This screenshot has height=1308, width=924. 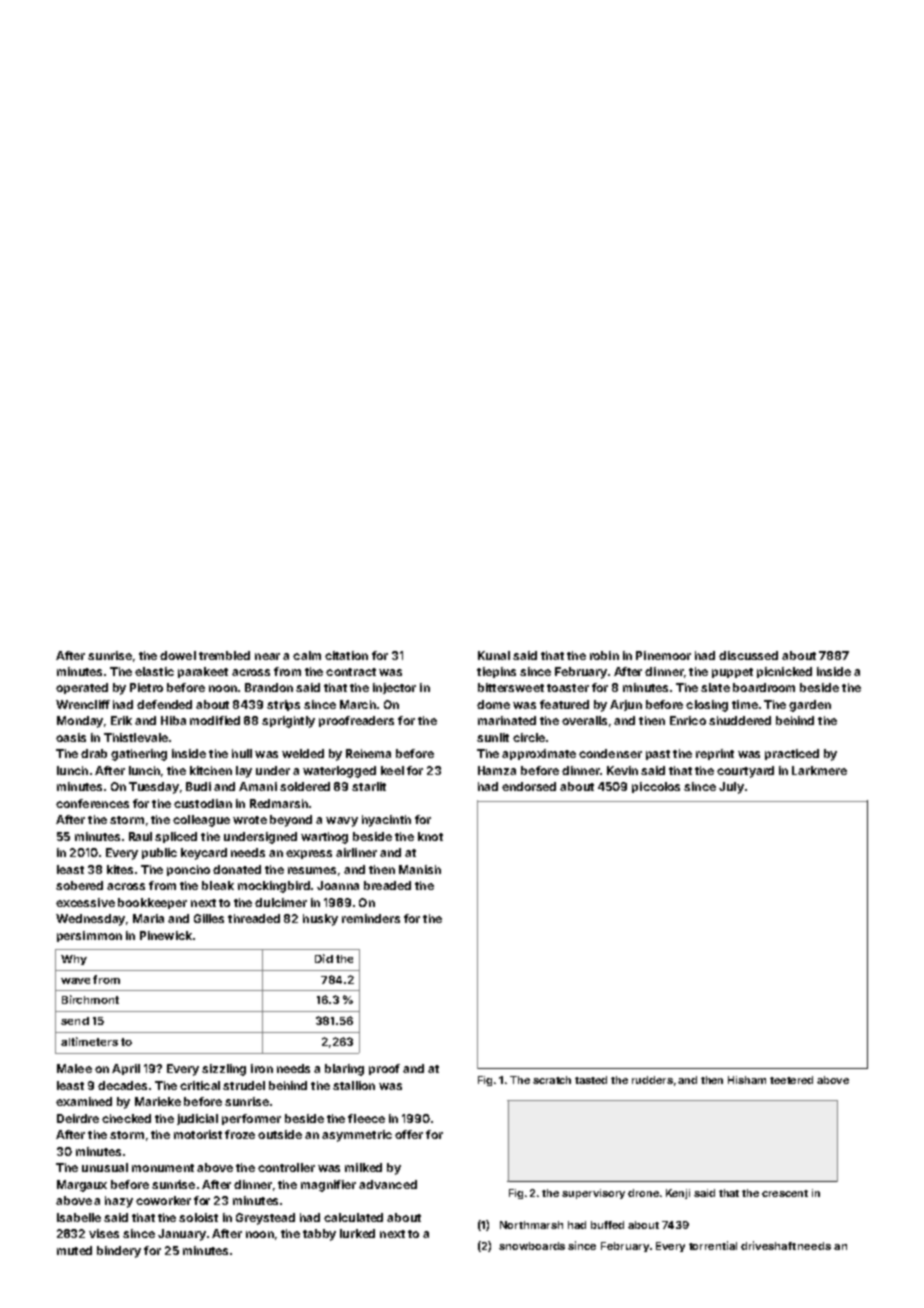 I want to click on Hisham, so click(x=747, y=1080).
